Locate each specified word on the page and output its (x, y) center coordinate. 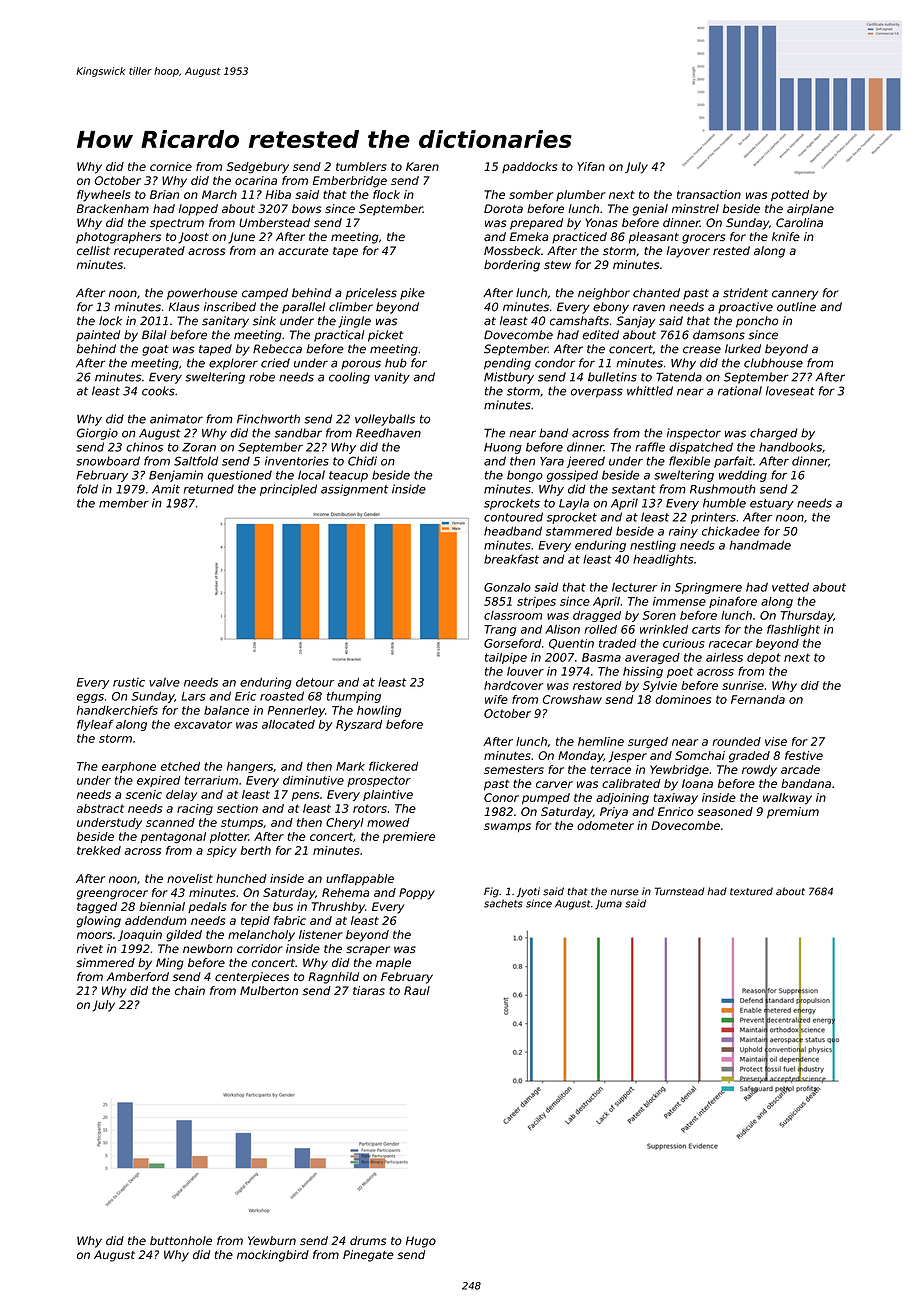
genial (650, 210)
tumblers (361, 166)
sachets (503, 903)
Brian (164, 194)
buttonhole (181, 1240)
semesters (514, 770)
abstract (100, 808)
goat (155, 350)
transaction (709, 194)
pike (412, 294)
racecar (731, 644)
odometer (605, 825)
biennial (162, 906)
